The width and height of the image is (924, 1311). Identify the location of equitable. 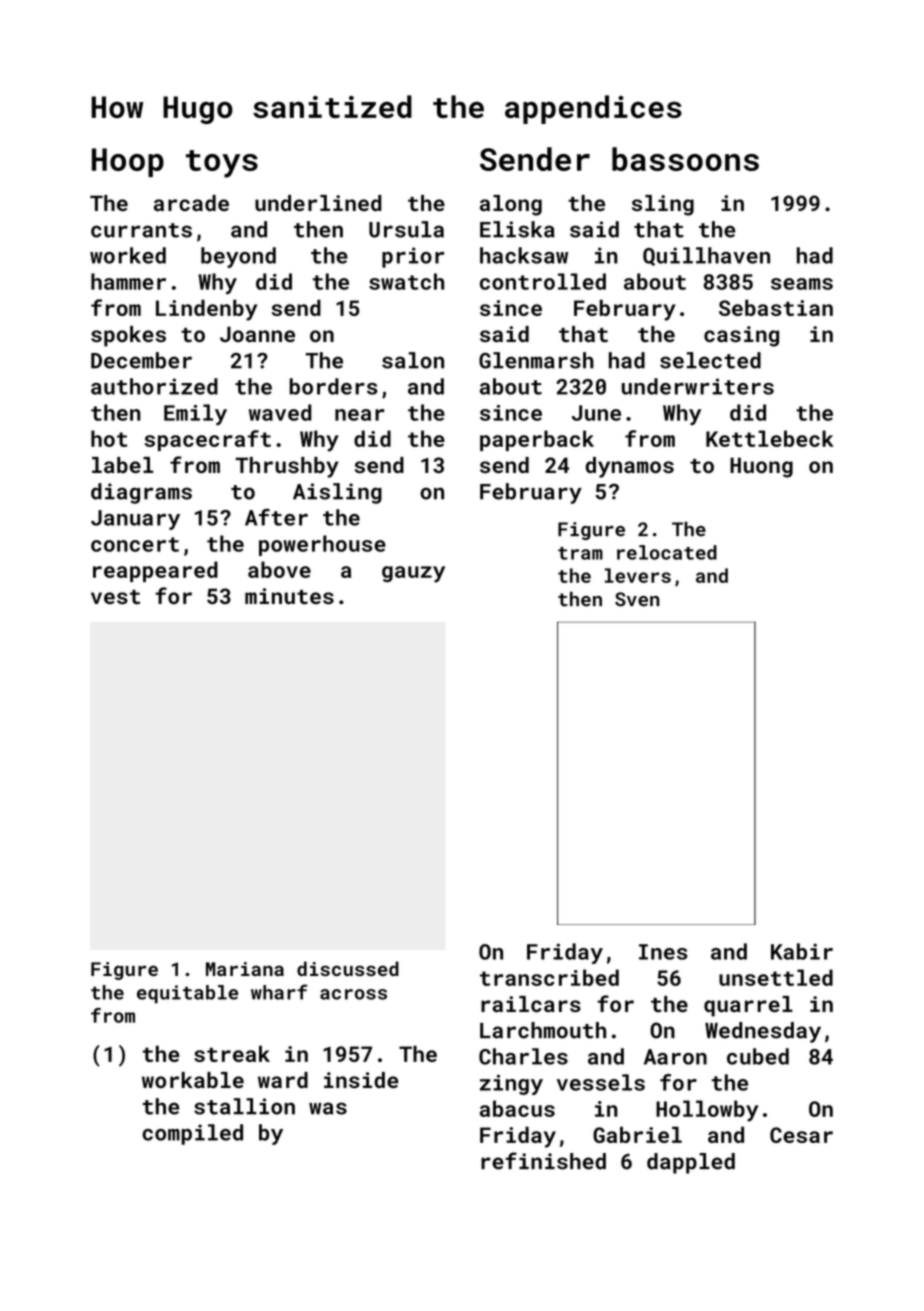
(187, 994).
